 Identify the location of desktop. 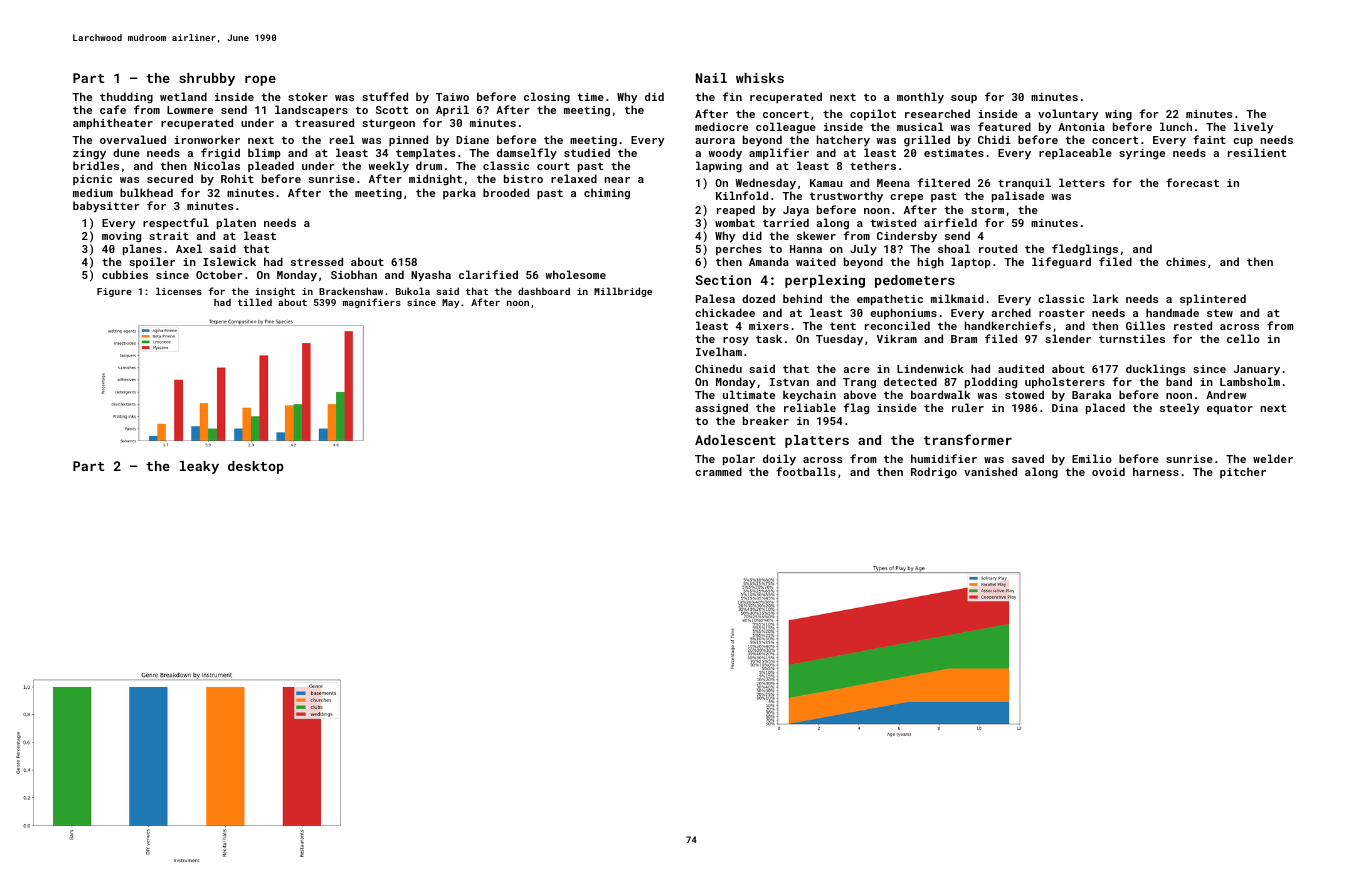
(256, 467).
